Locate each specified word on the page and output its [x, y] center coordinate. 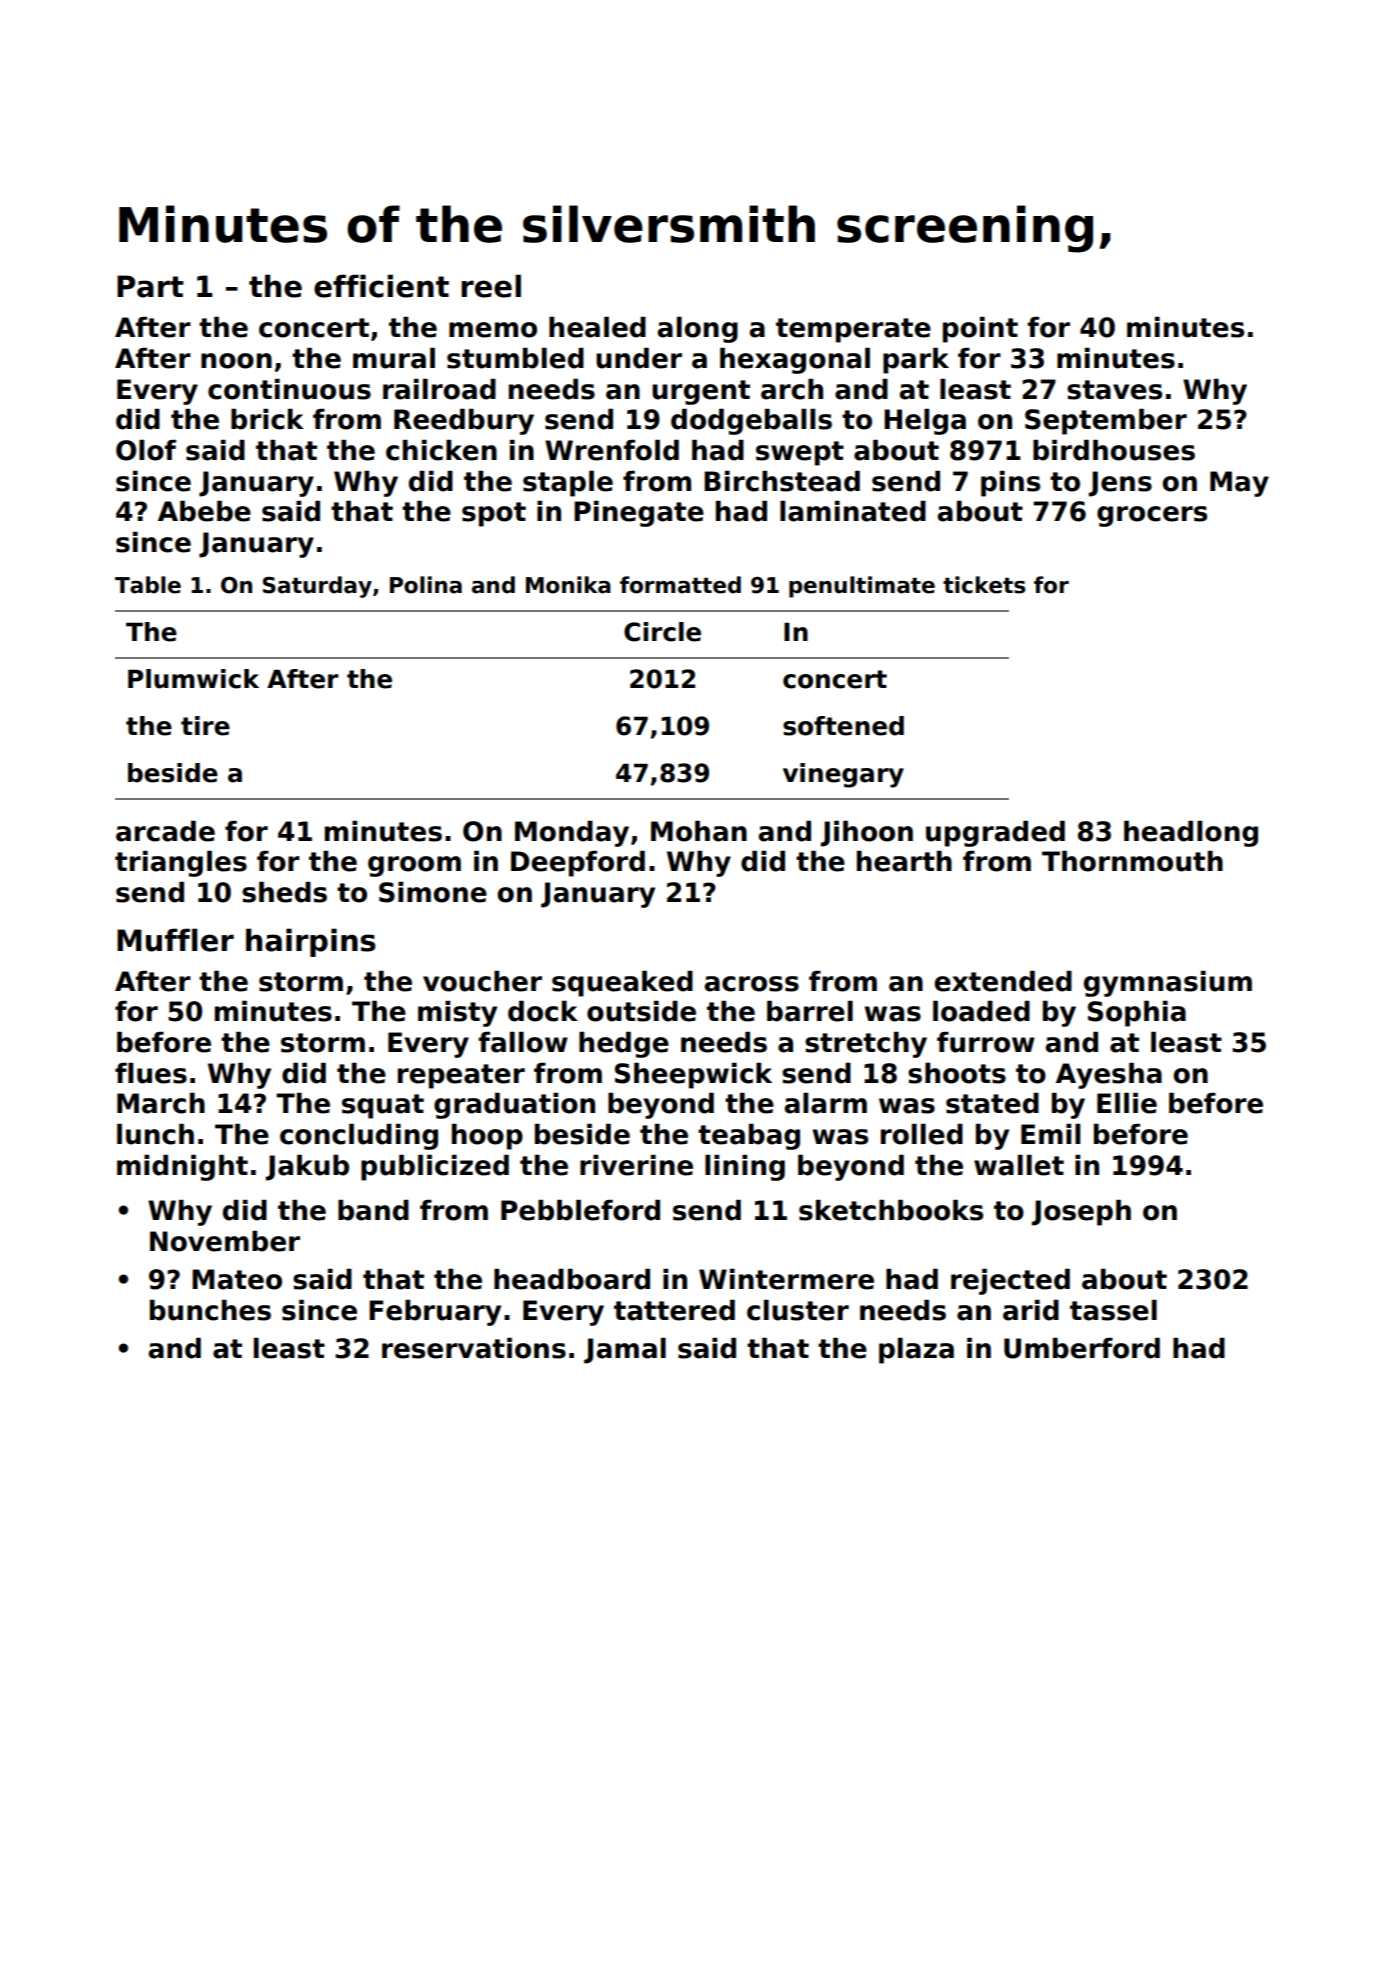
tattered [674, 1310]
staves [1114, 390]
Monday [572, 834]
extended [1003, 981]
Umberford [1082, 1348]
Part [150, 286]
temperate [853, 330]
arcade [165, 831]
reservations [474, 1348]
